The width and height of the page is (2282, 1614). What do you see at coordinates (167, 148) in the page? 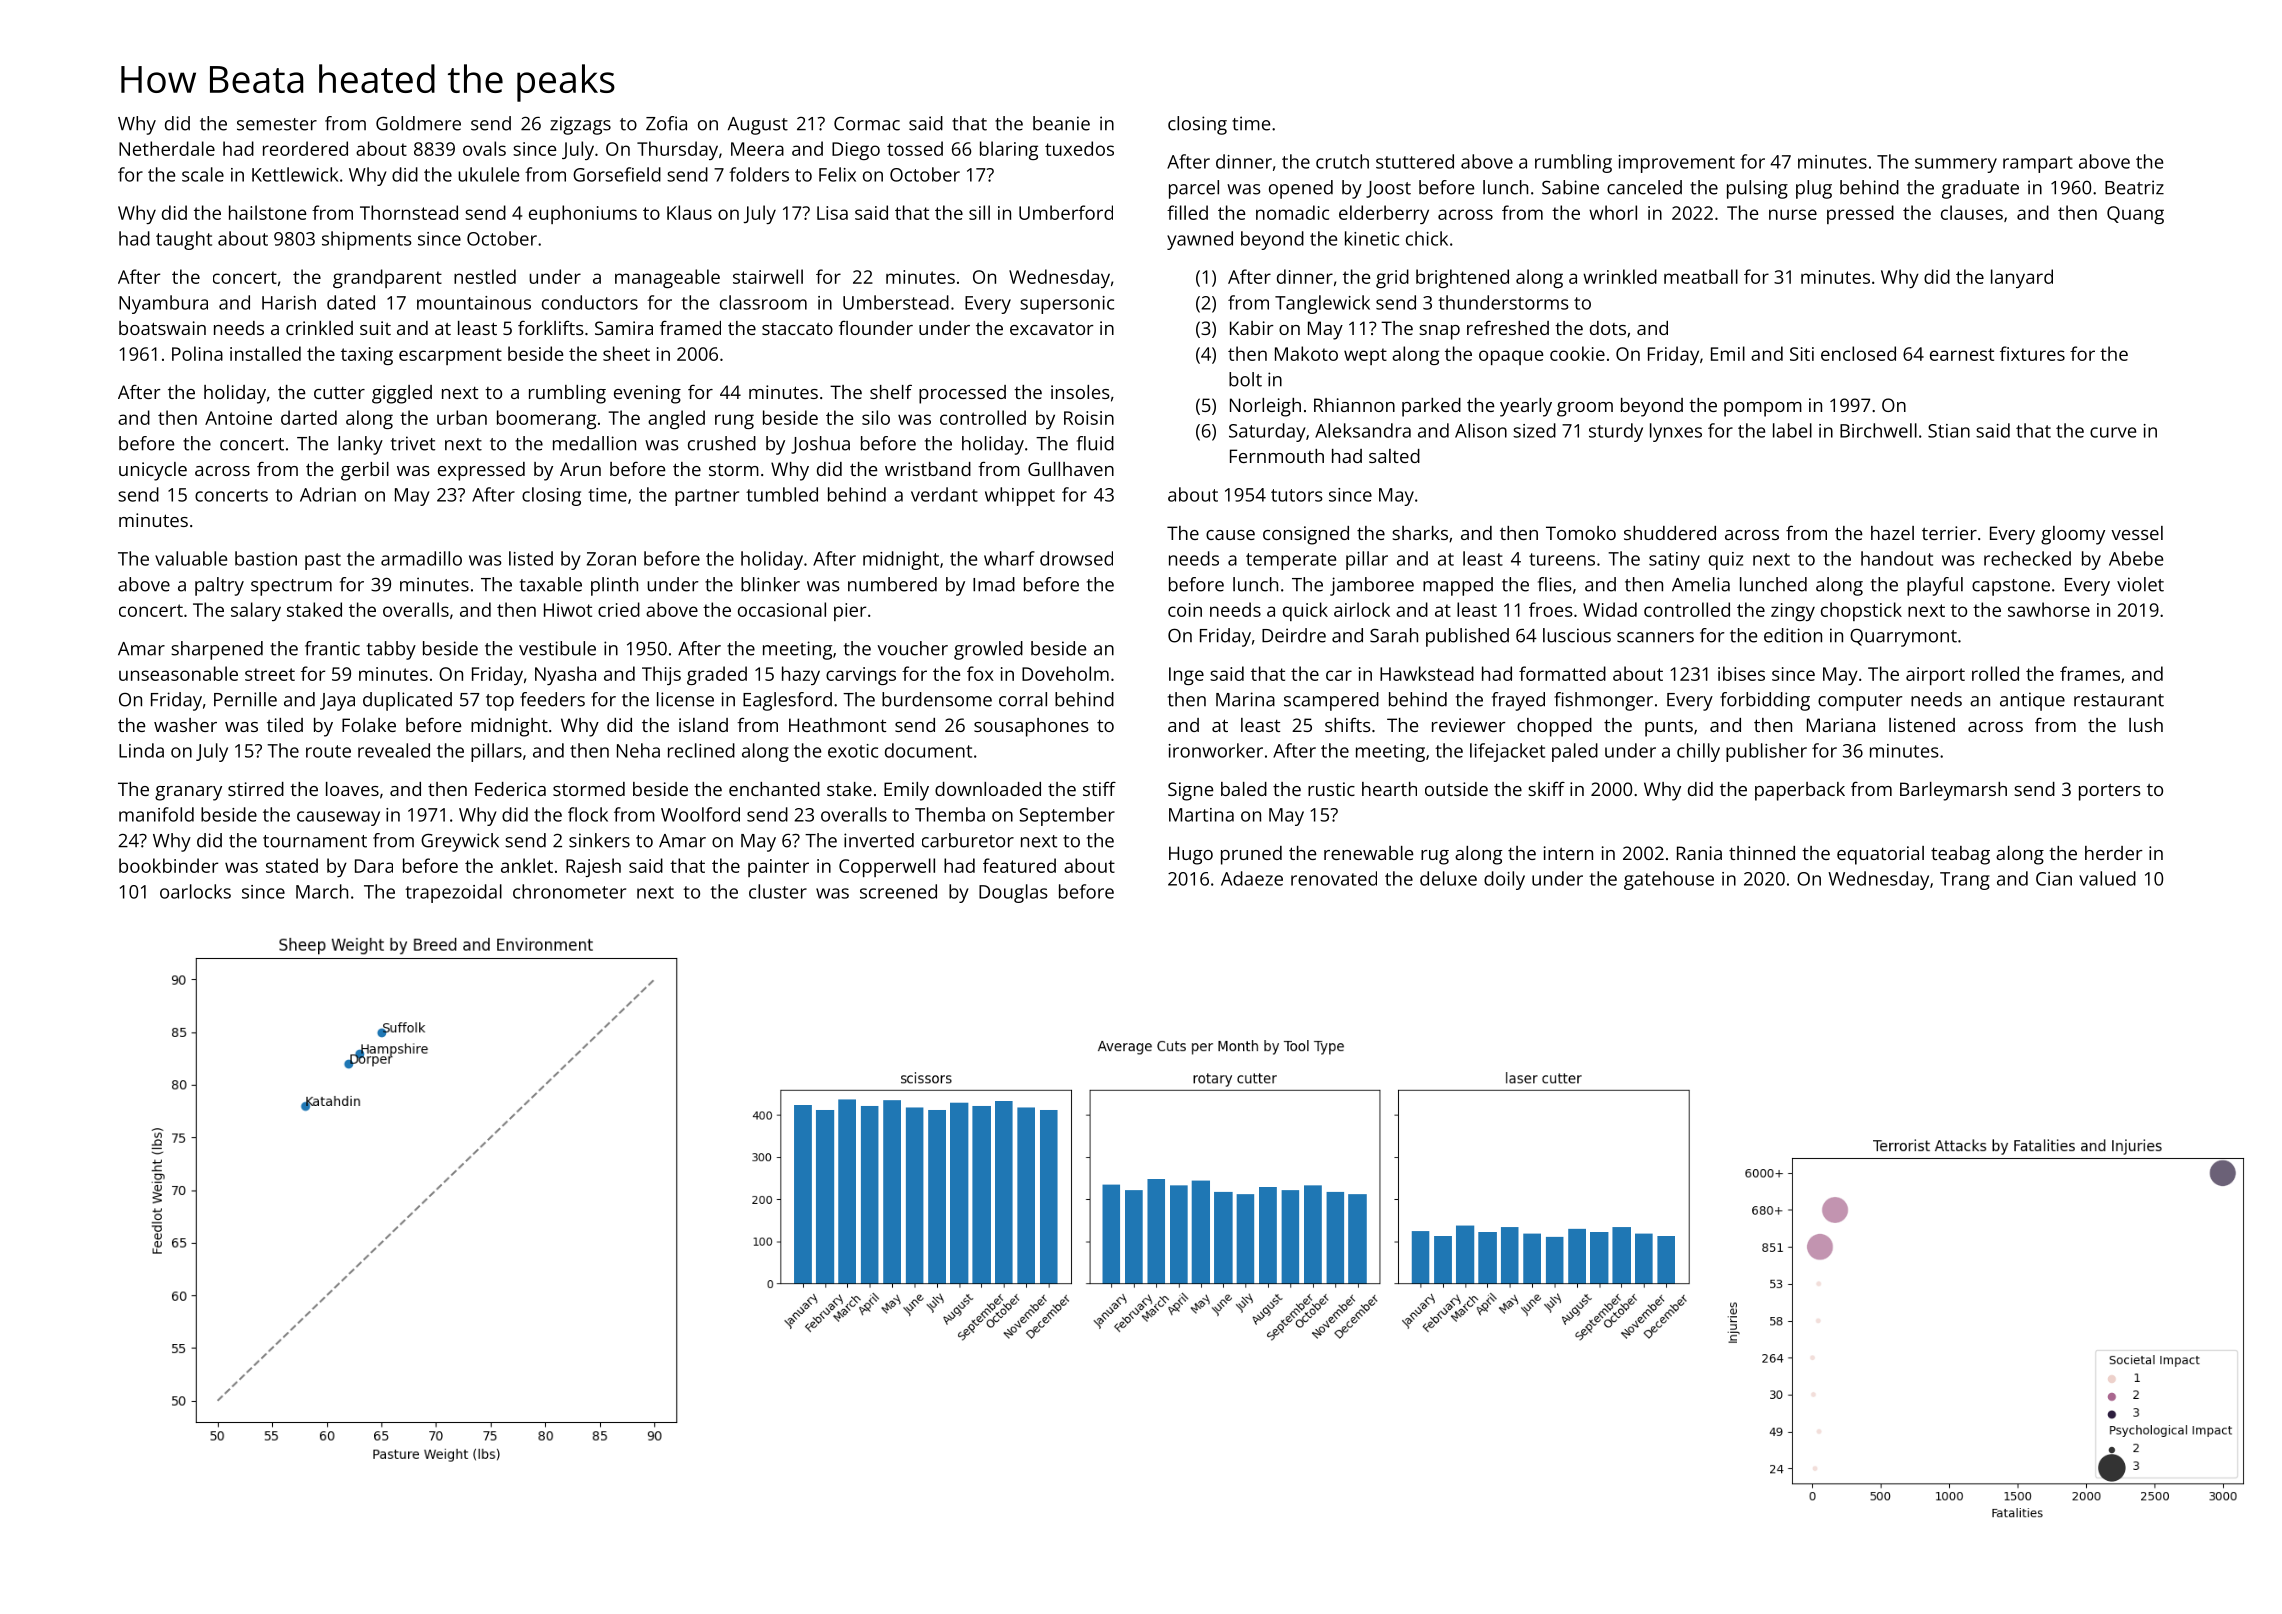
I see `Netherdale` at bounding box center [167, 148].
